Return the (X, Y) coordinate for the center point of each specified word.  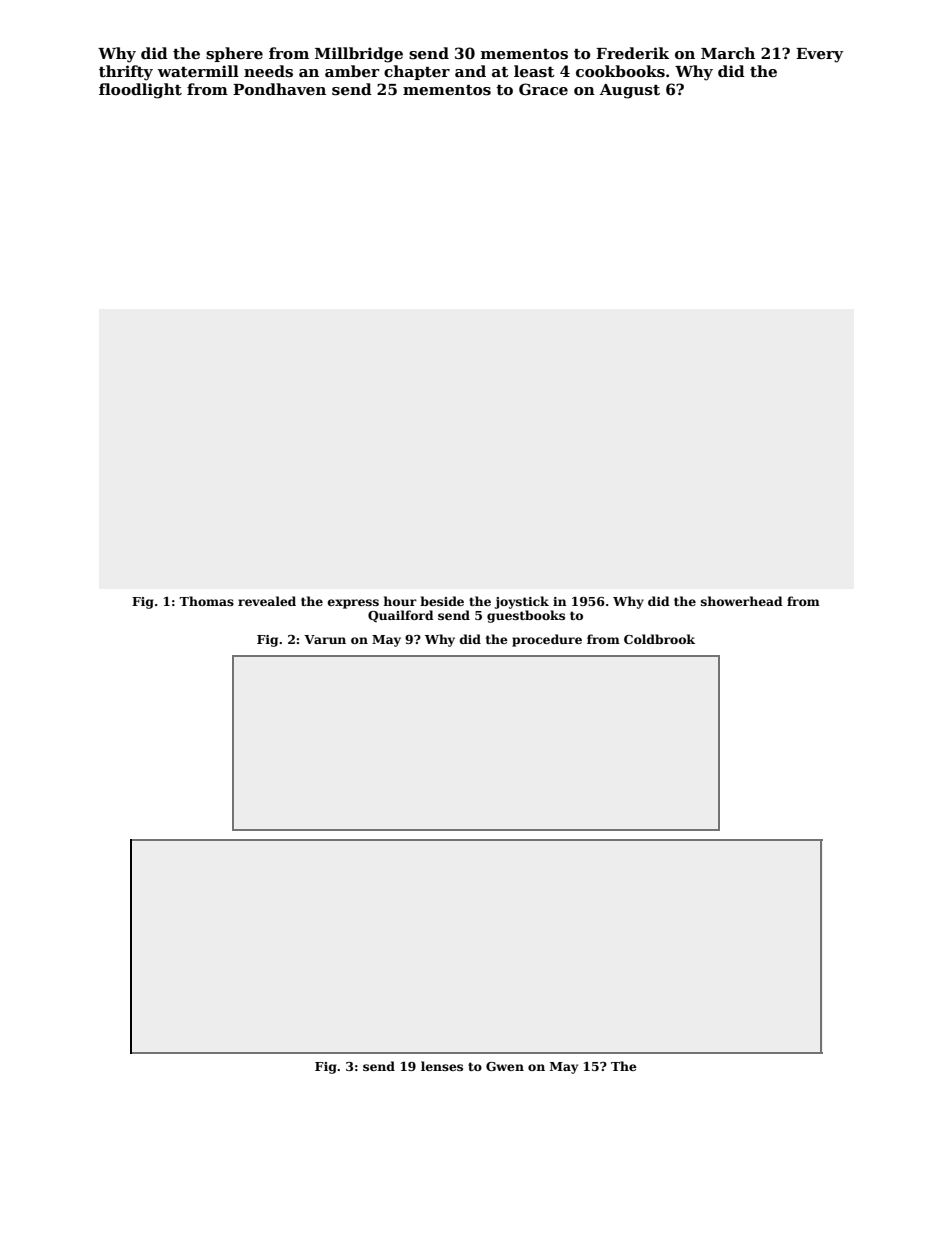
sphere (234, 54)
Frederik (632, 53)
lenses (442, 1066)
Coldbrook (659, 639)
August (630, 91)
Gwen (505, 1066)
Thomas (206, 601)
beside (442, 601)
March (728, 53)
